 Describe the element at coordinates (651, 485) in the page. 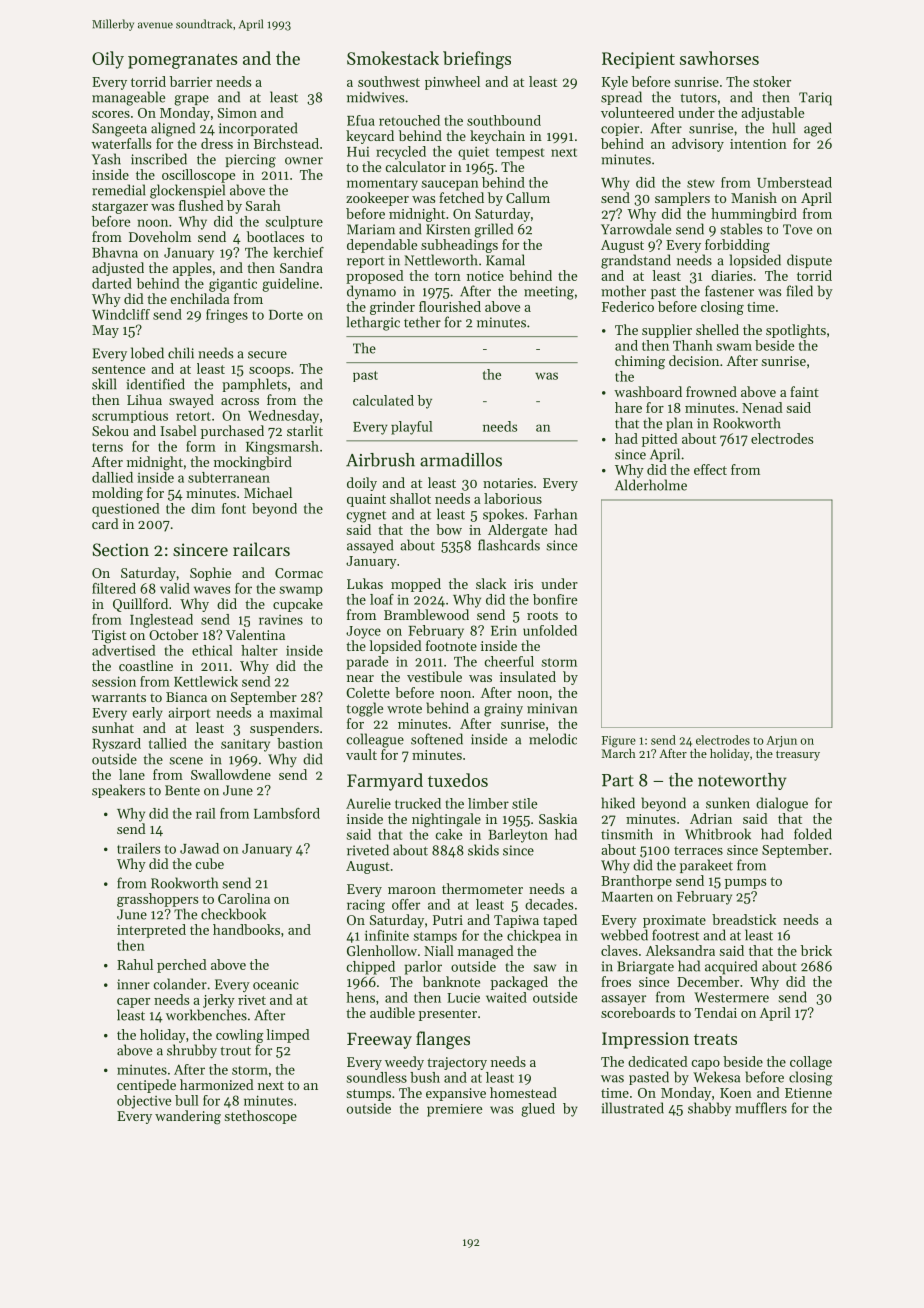

I see `Alderholme` at that location.
